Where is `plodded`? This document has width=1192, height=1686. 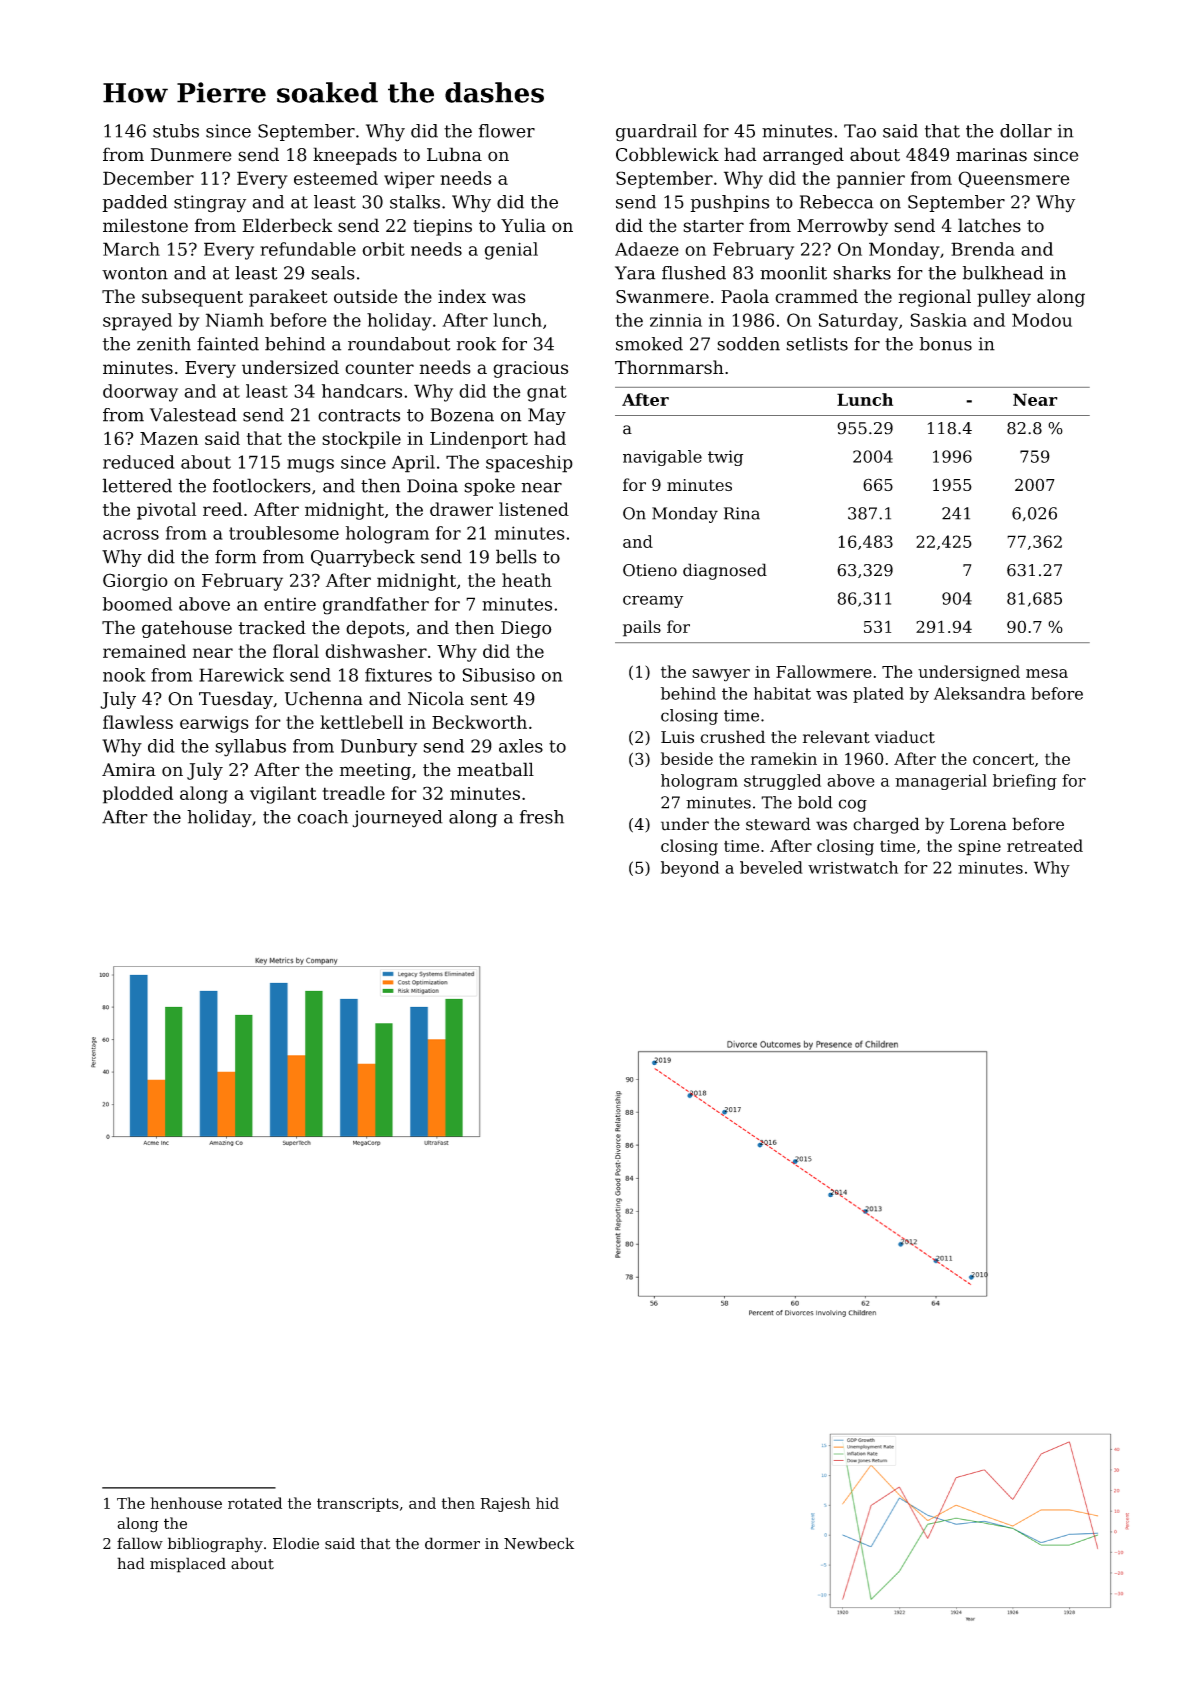 plodded is located at coordinates (138, 795).
